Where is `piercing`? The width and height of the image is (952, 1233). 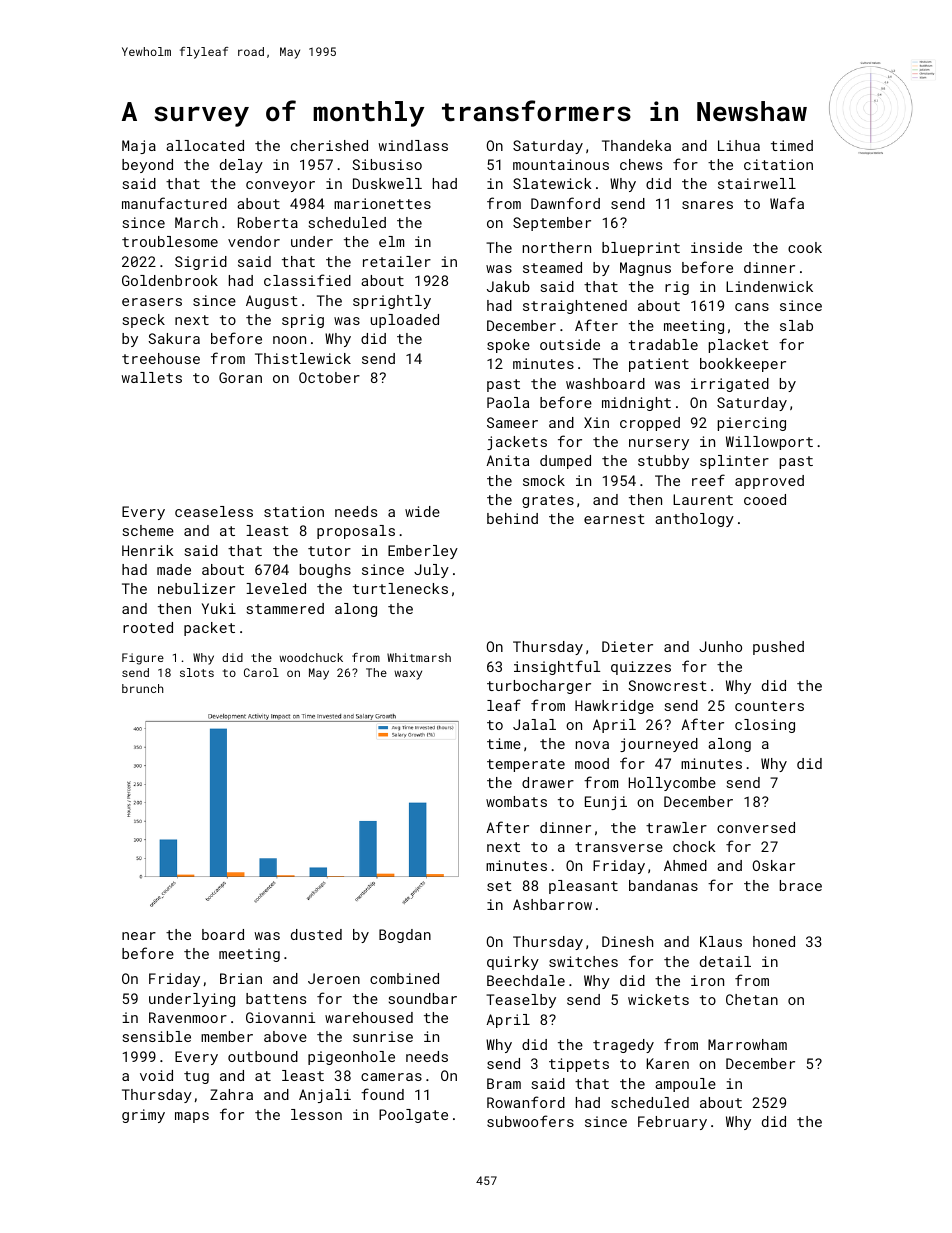
piercing is located at coordinates (752, 424).
